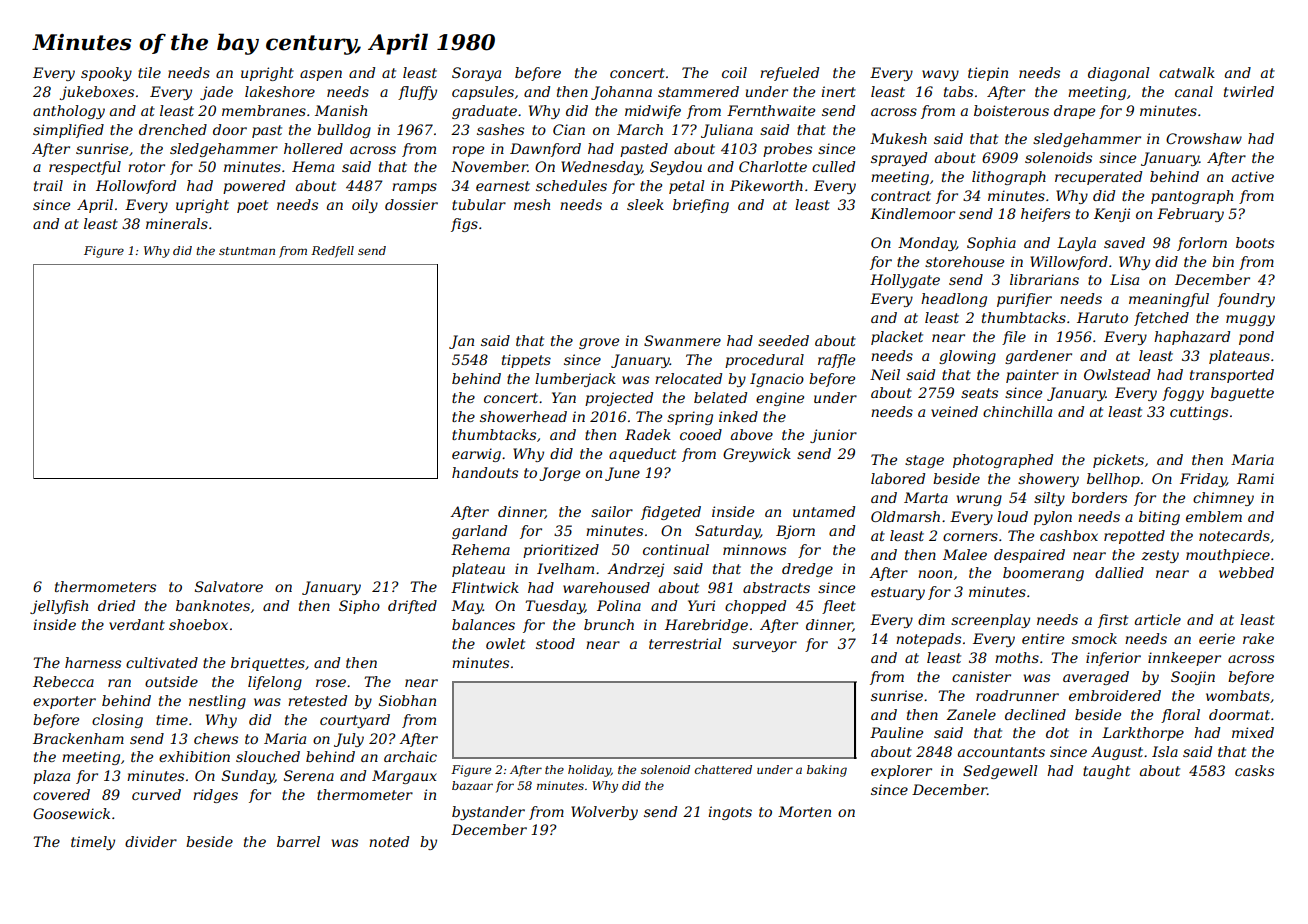  What do you see at coordinates (526, 361) in the image?
I see `tippets` at bounding box center [526, 361].
